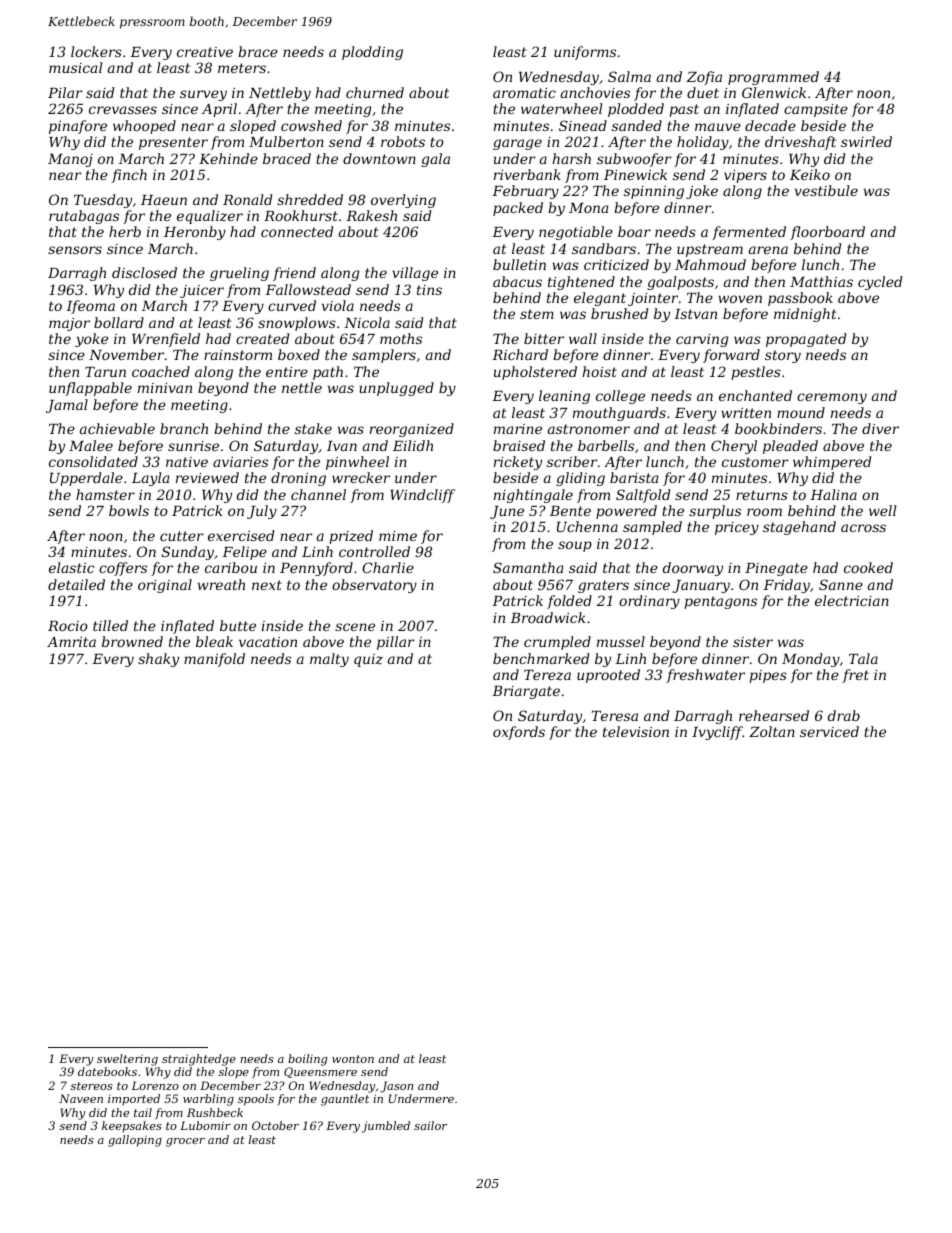 This page has width=952, height=1233. I want to click on uniforms, so click(585, 53).
